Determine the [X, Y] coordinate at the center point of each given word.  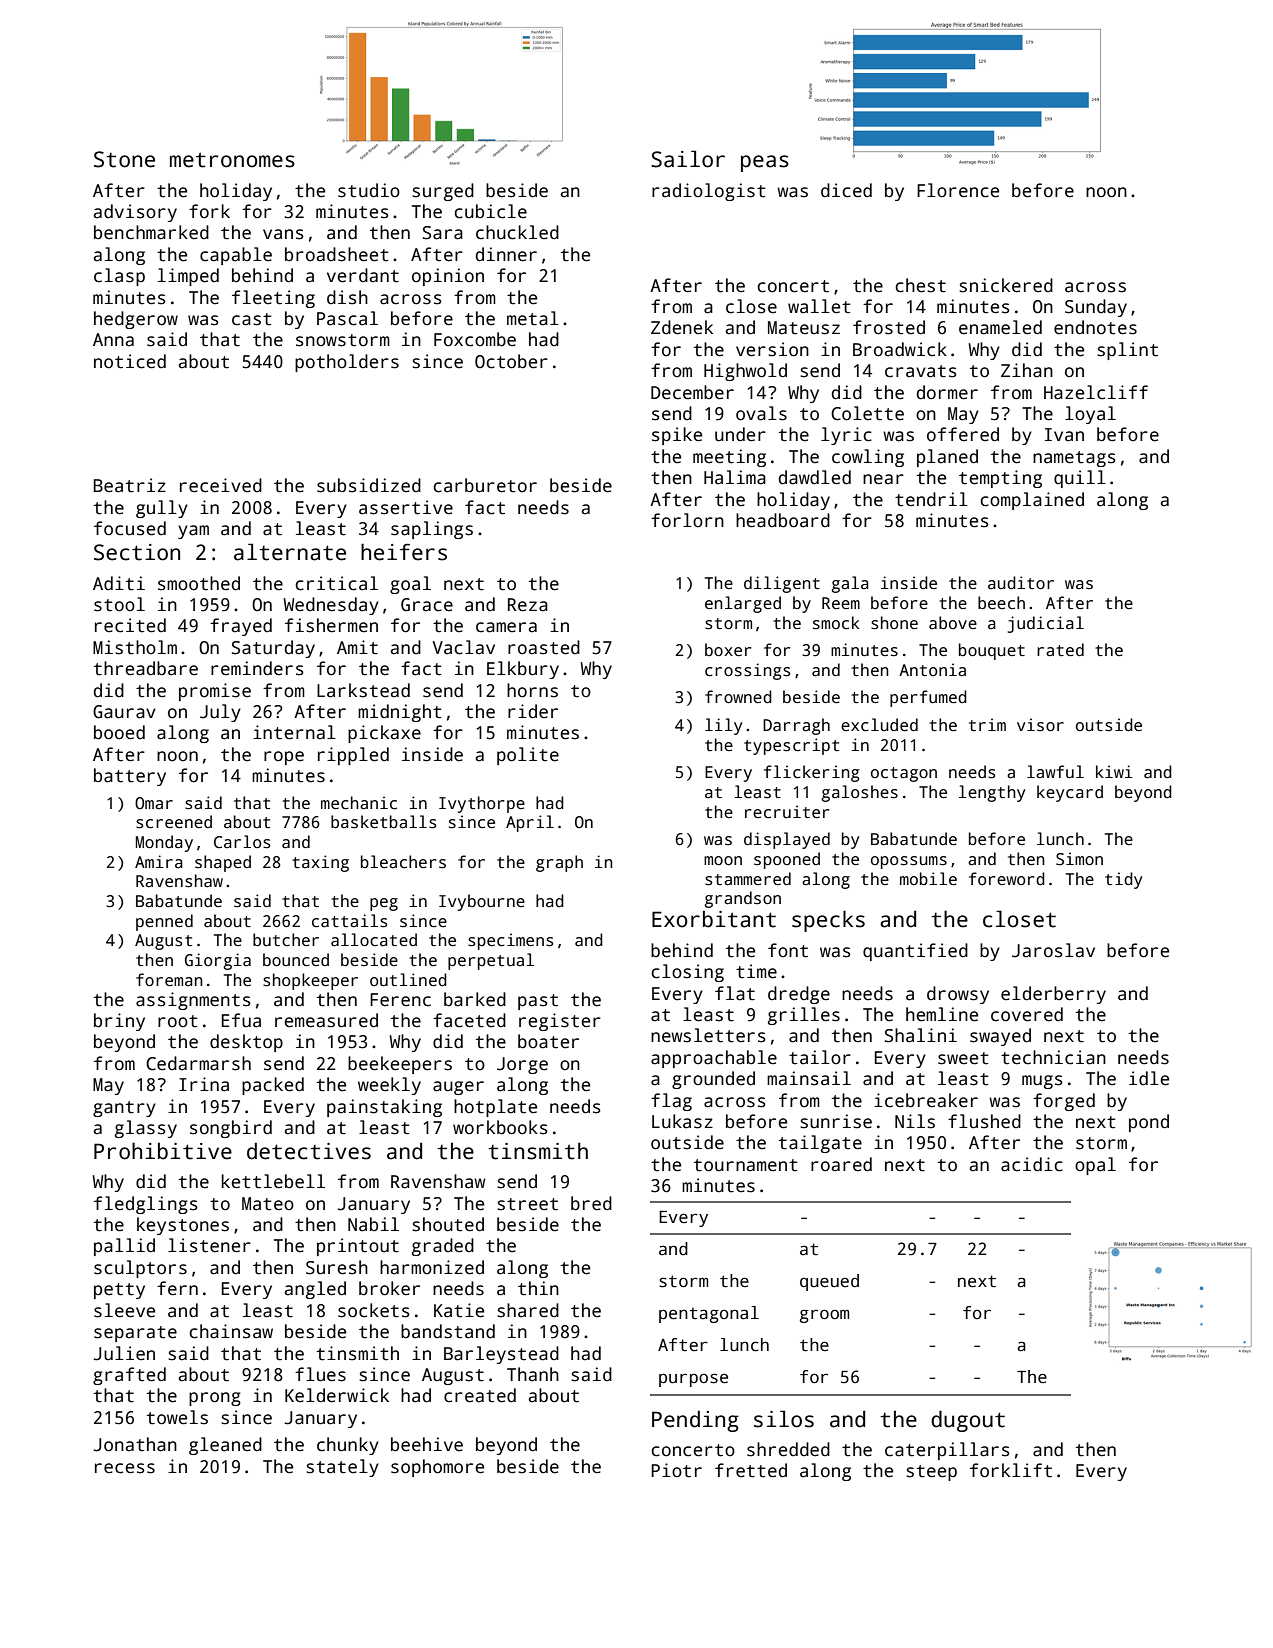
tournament [745, 1165]
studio [369, 190]
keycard [1070, 793]
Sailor [688, 159]
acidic [1032, 1164]
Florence [958, 190]
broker [389, 1288]
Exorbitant [714, 919]
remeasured [326, 1020]
